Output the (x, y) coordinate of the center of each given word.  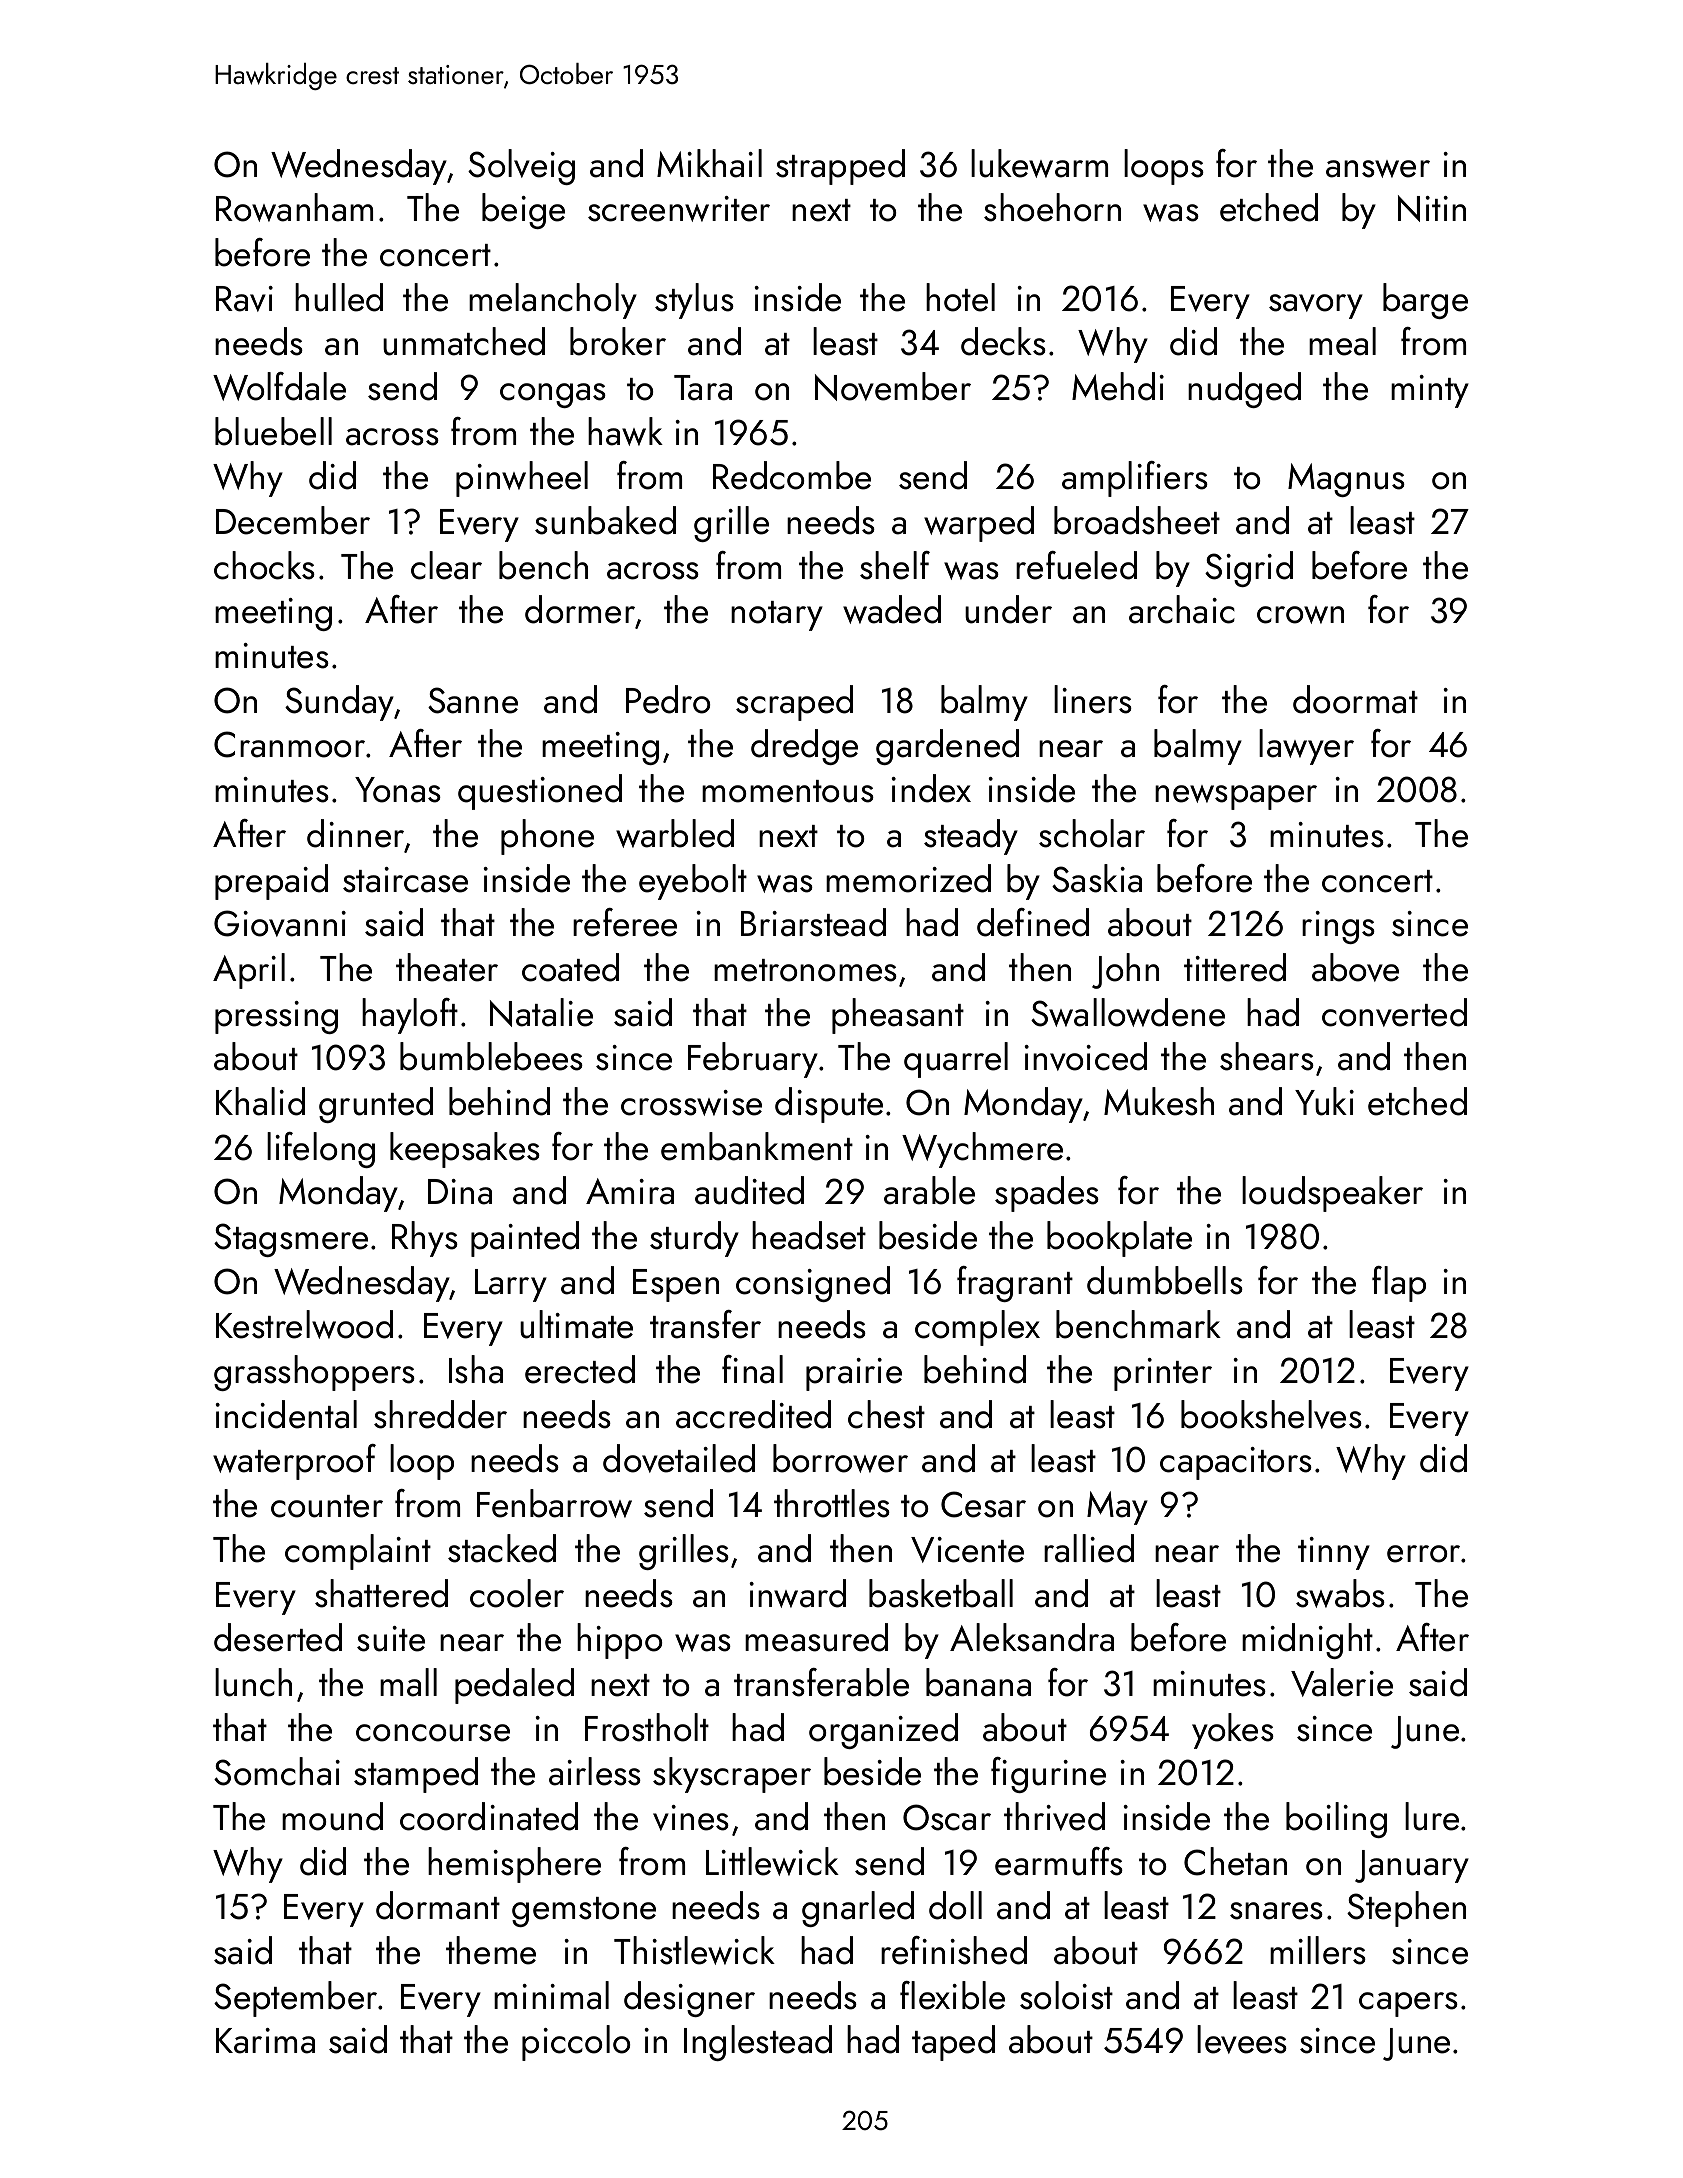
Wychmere (982, 1150)
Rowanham (294, 207)
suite (391, 1639)
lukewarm (1039, 163)
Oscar (947, 1817)
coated (570, 967)
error (1423, 1554)
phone (547, 837)
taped (953, 2043)
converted (1394, 1012)
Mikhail (709, 163)
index (931, 788)
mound (332, 1816)
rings (1338, 927)
